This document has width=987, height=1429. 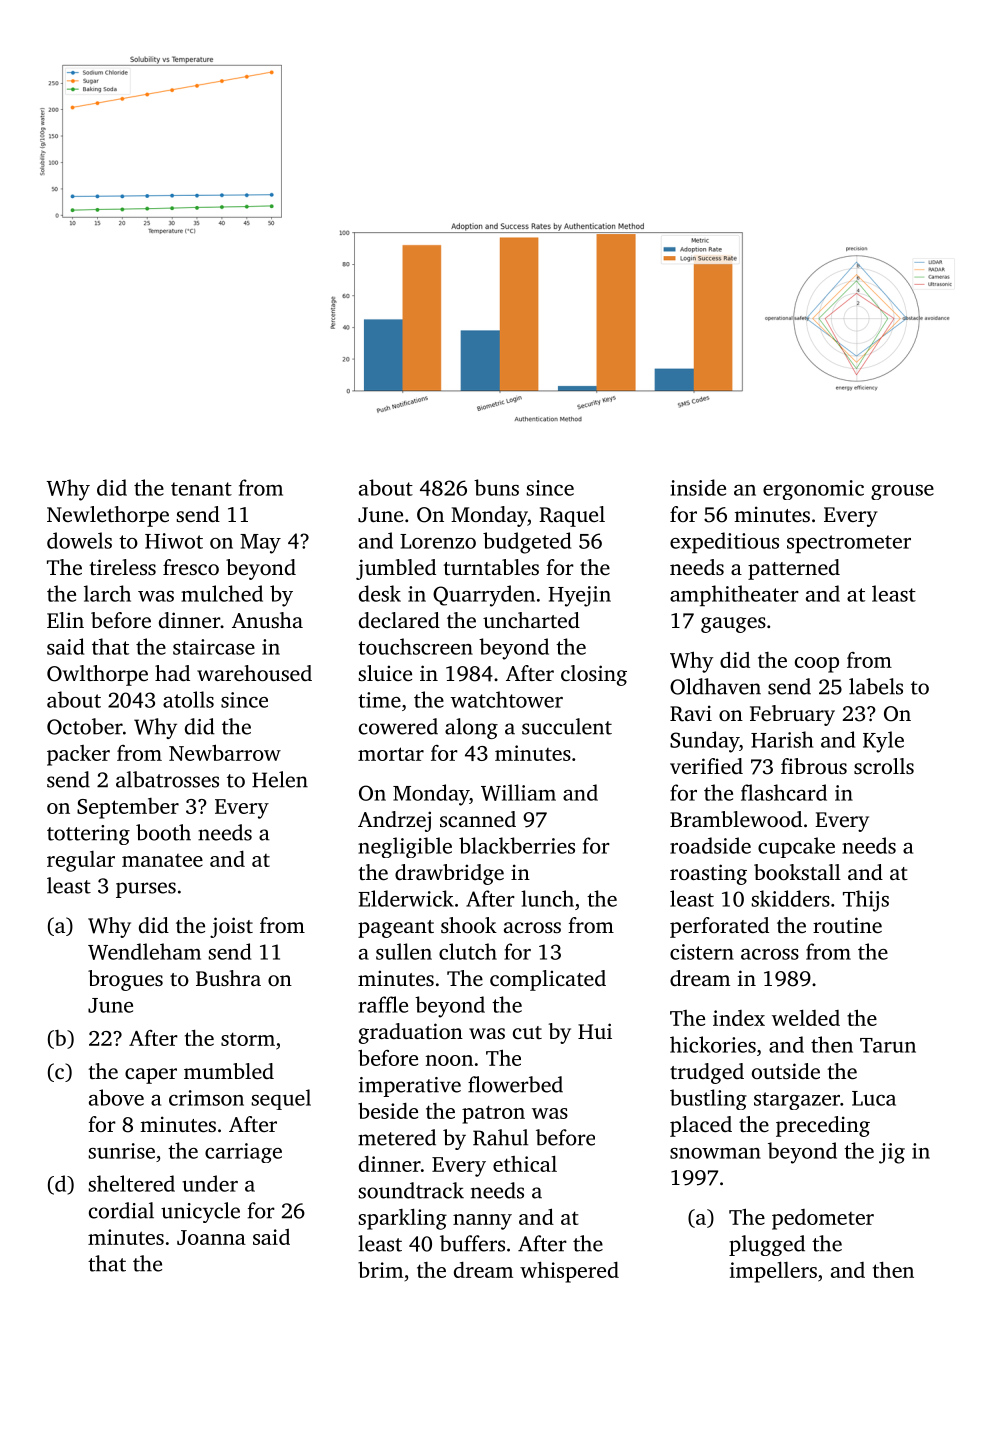 I want to click on Joanna, so click(x=211, y=1237).
